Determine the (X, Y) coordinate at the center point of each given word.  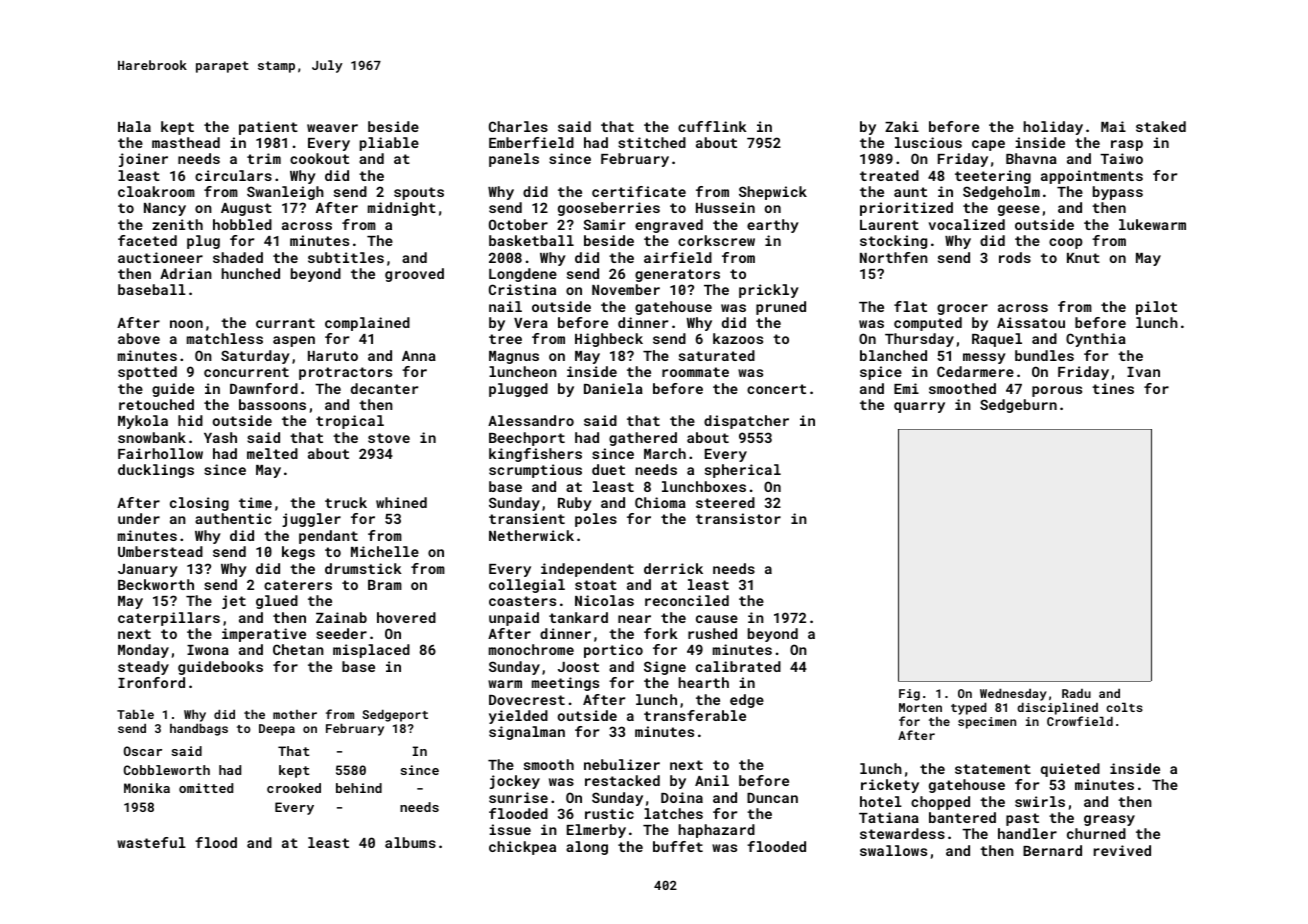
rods (1015, 257)
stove (389, 438)
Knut (1083, 258)
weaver (332, 128)
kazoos (738, 338)
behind (359, 788)
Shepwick (773, 193)
